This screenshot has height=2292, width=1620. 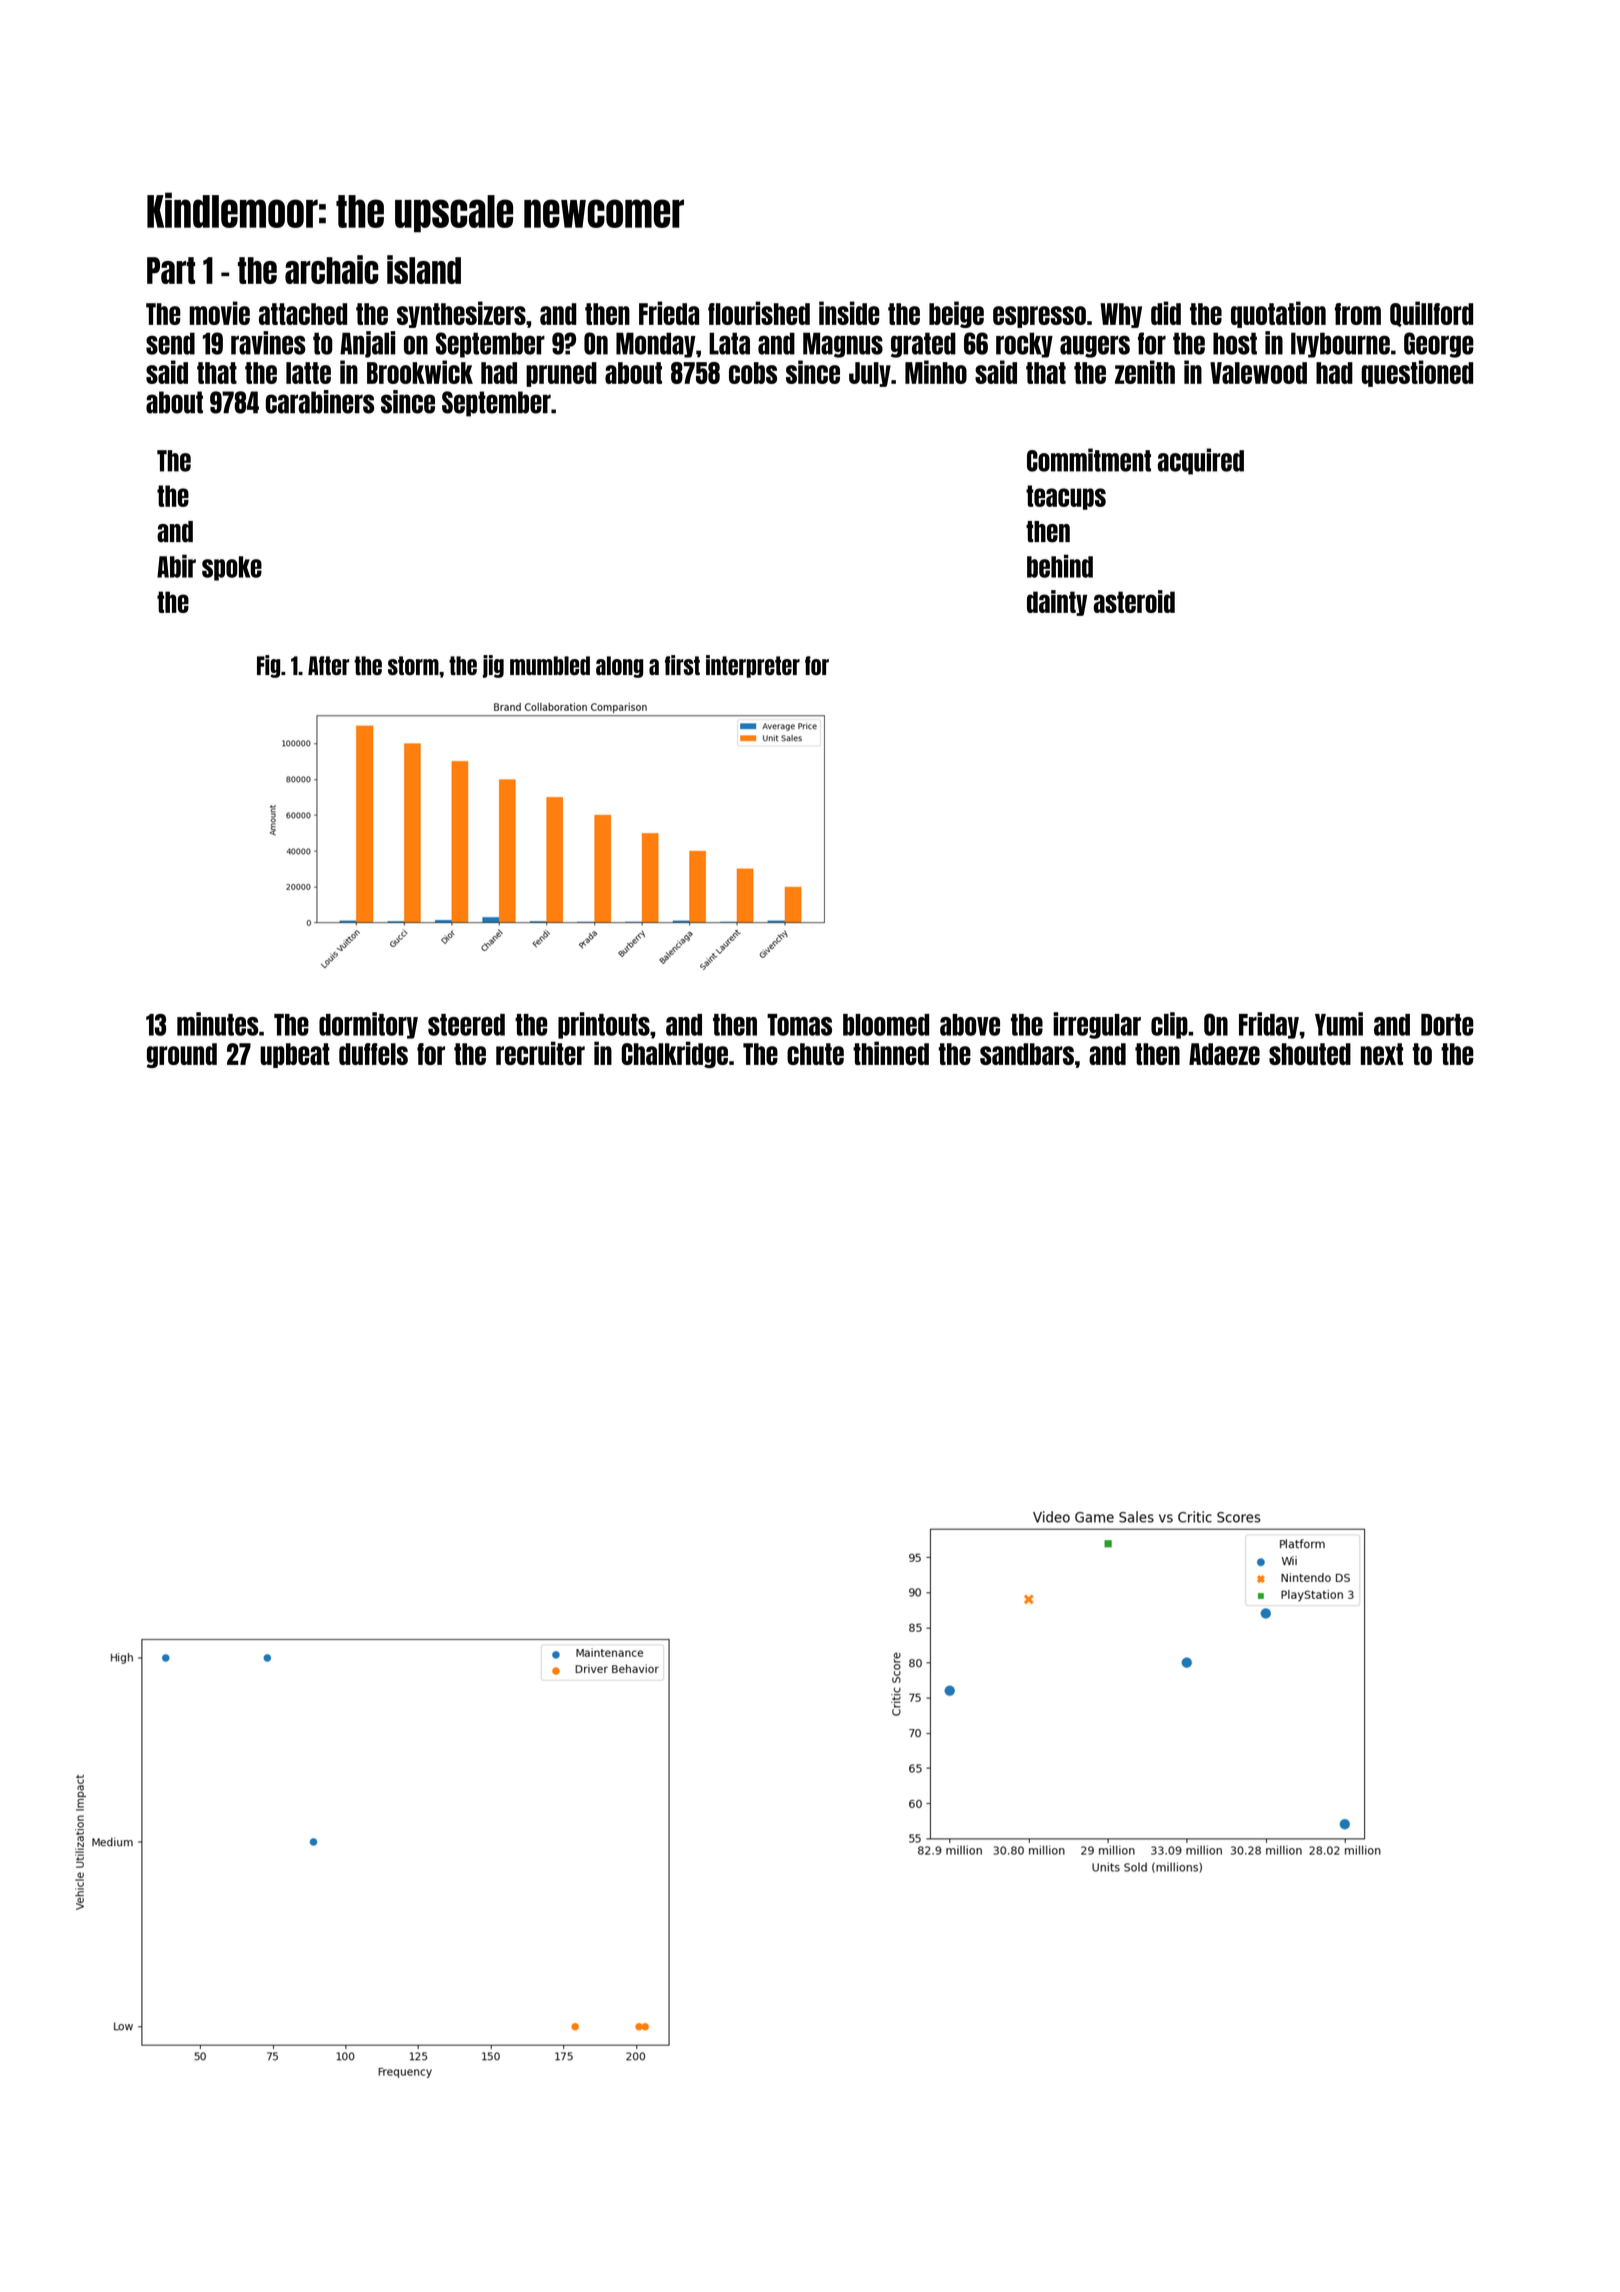 I want to click on After, so click(x=328, y=665).
